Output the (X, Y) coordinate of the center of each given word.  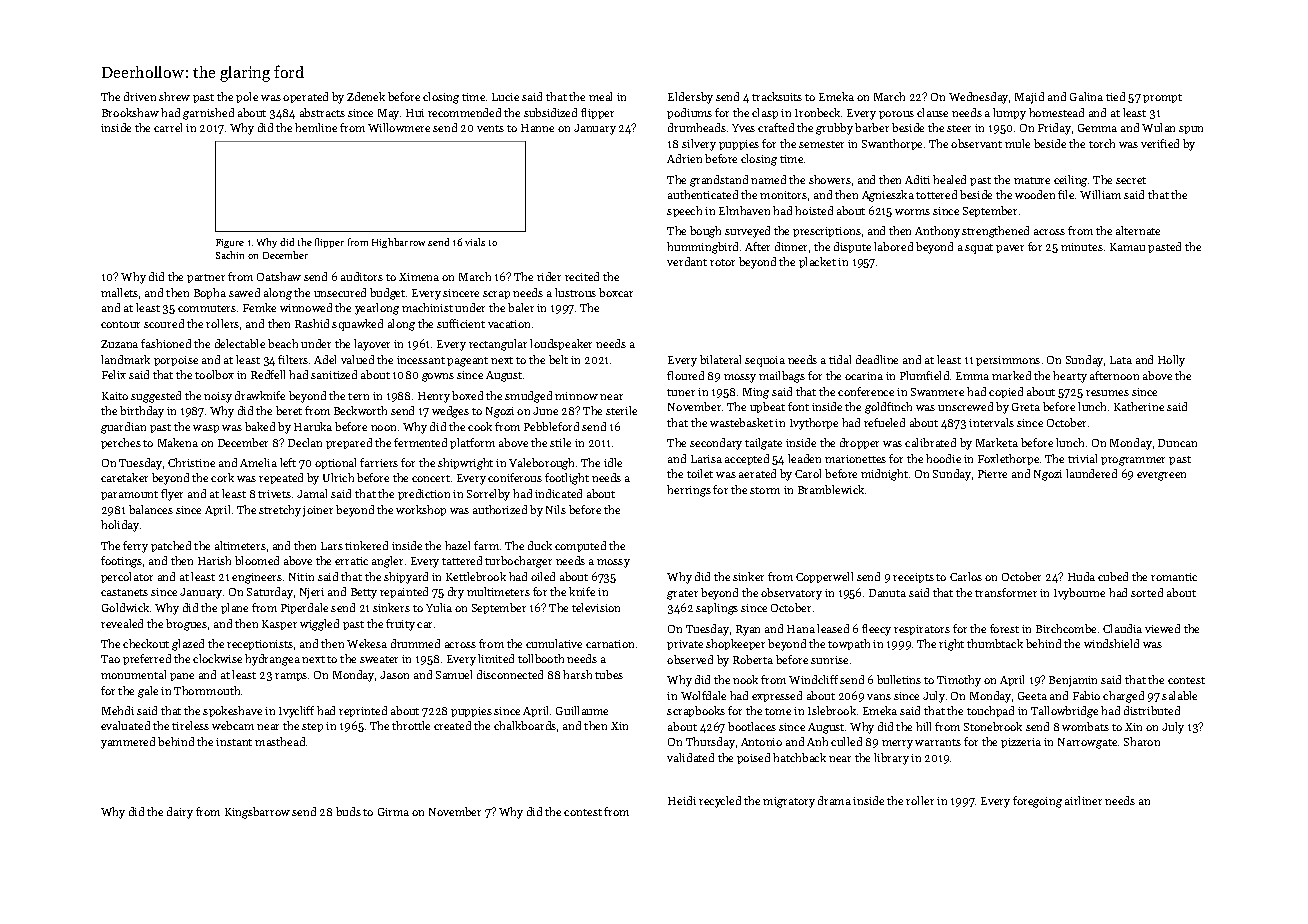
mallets (119, 292)
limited (496, 658)
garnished (208, 114)
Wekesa (367, 643)
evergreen (1161, 476)
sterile (621, 410)
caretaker (124, 477)
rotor (722, 262)
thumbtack (995, 643)
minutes (1082, 247)
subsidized (550, 112)
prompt (1162, 98)
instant (234, 742)
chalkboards (525, 725)
